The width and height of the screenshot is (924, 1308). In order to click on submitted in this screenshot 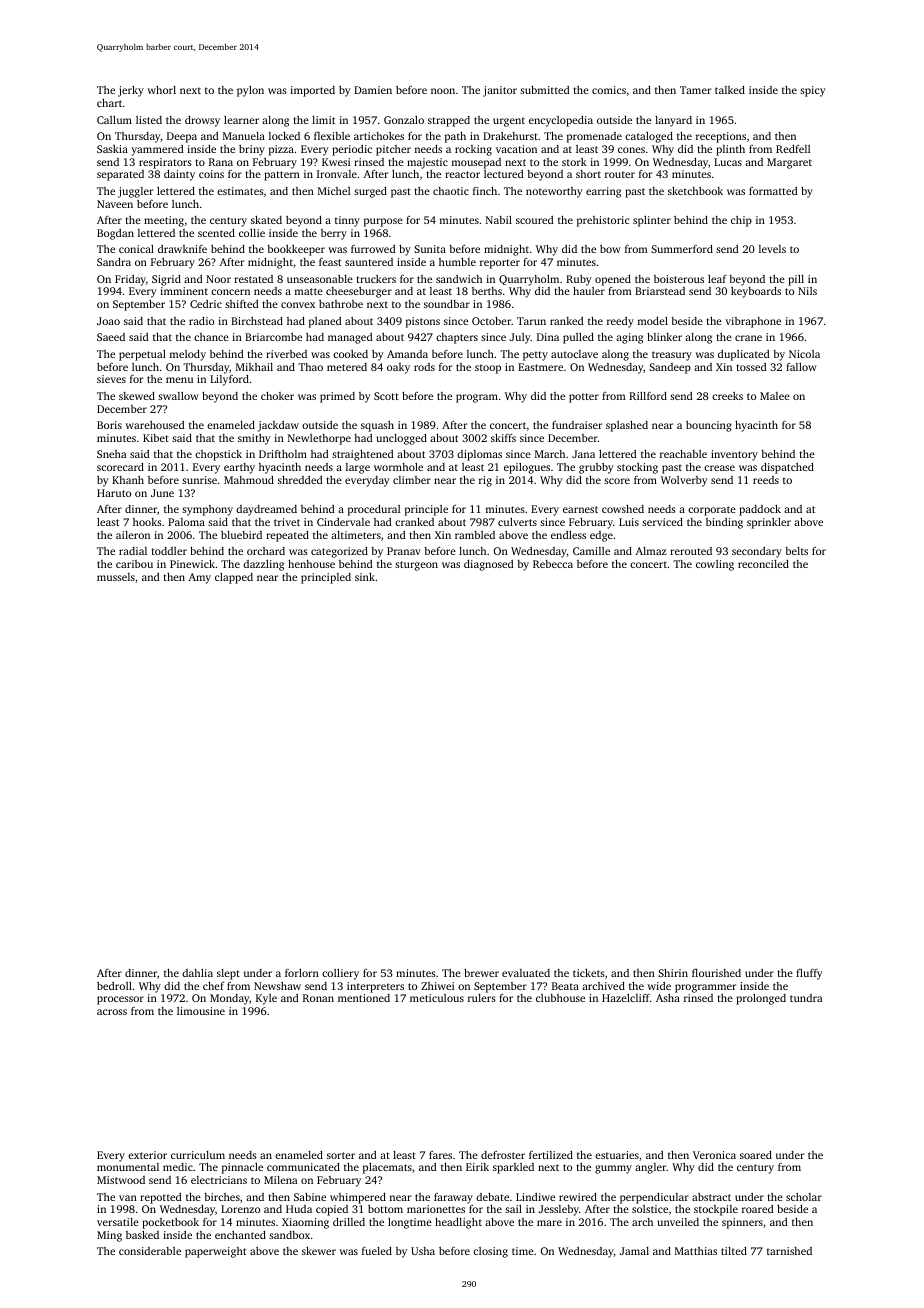, I will do `click(545, 90)`.
